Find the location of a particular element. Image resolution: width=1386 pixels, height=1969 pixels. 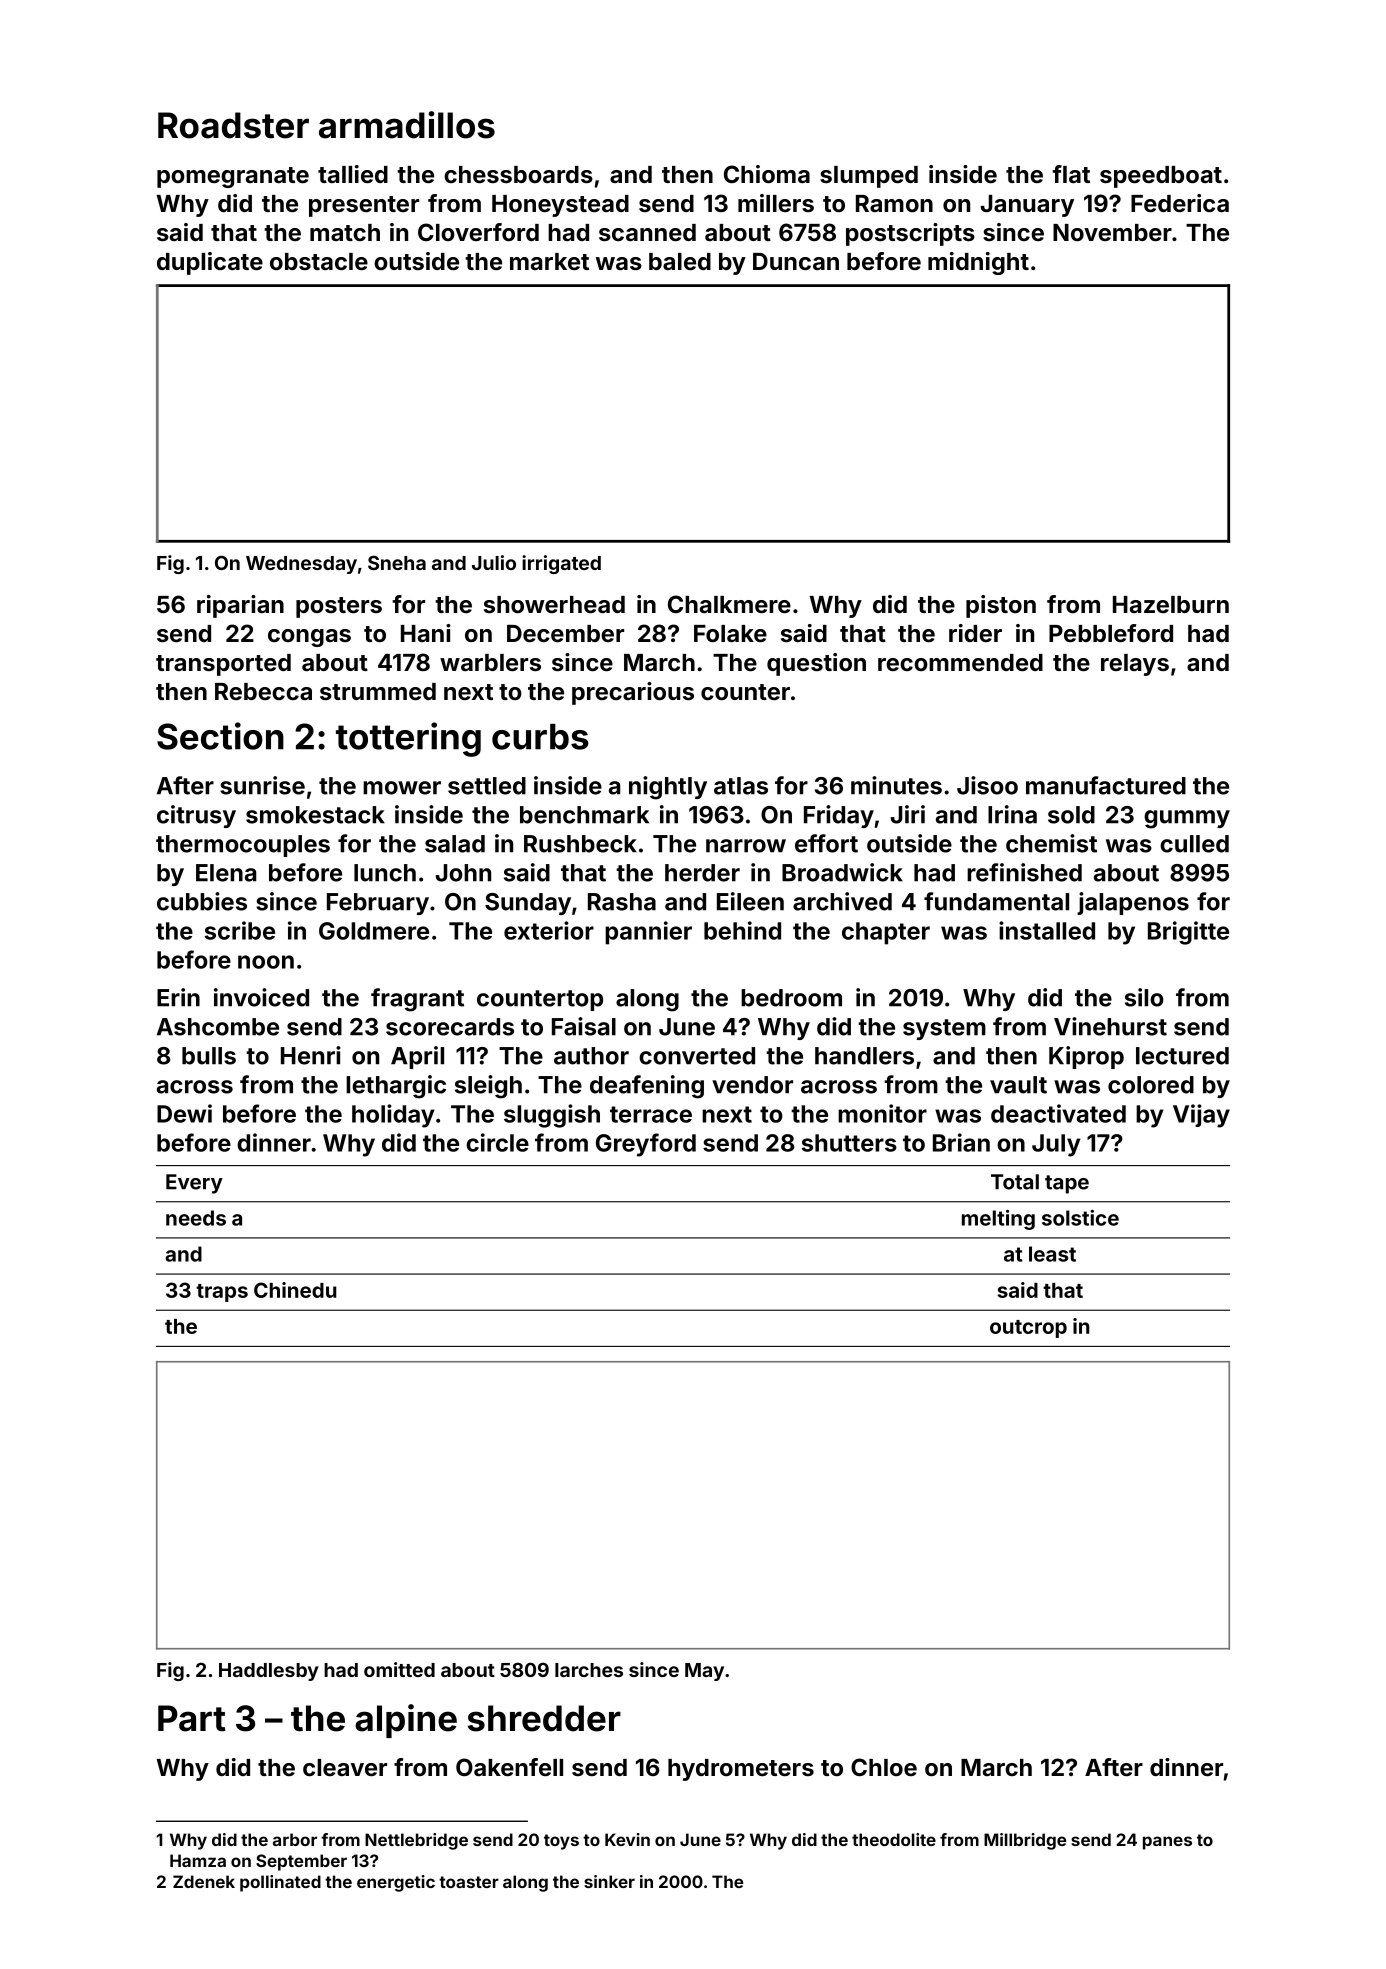

Wednesday is located at coordinates (301, 565).
